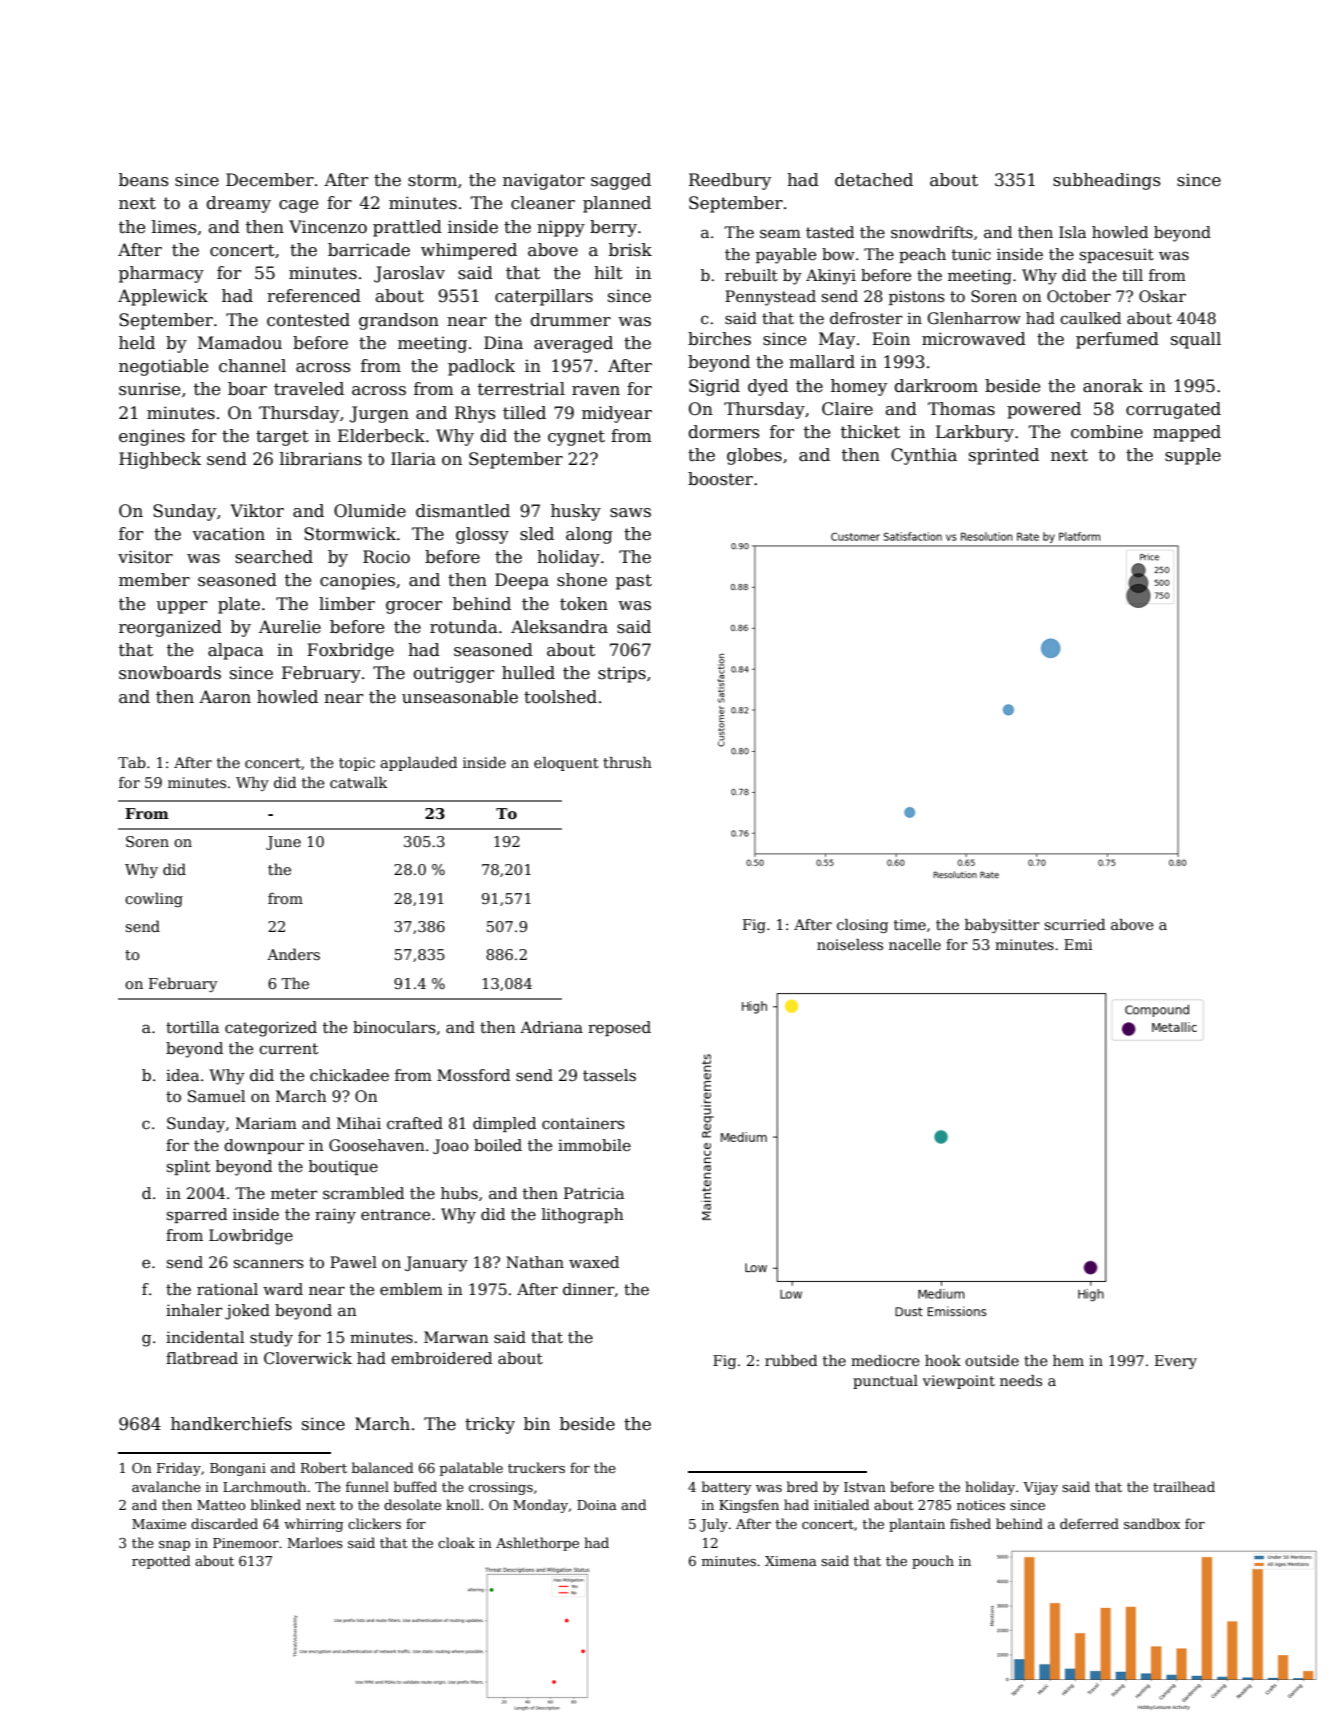 This document has width=1340, height=1734. Describe the element at coordinates (1107, 181) in the document. I see `subheadings` at that location.
